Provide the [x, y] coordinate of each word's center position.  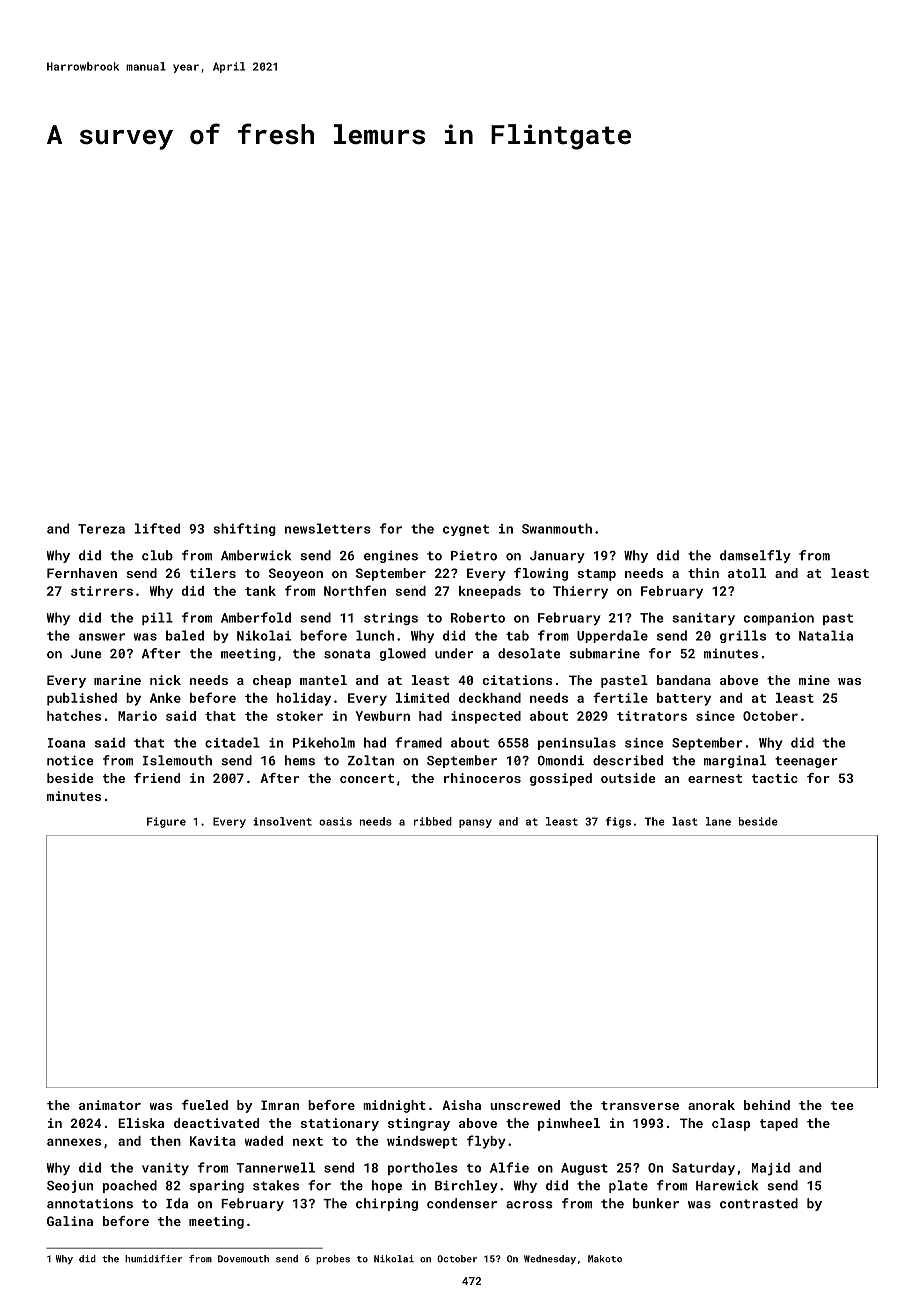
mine [814, 680]
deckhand [490, 698]
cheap [272, 681]
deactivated [216, 1123]
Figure [166, 822]
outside [628, 778]
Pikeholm [324, 742]
